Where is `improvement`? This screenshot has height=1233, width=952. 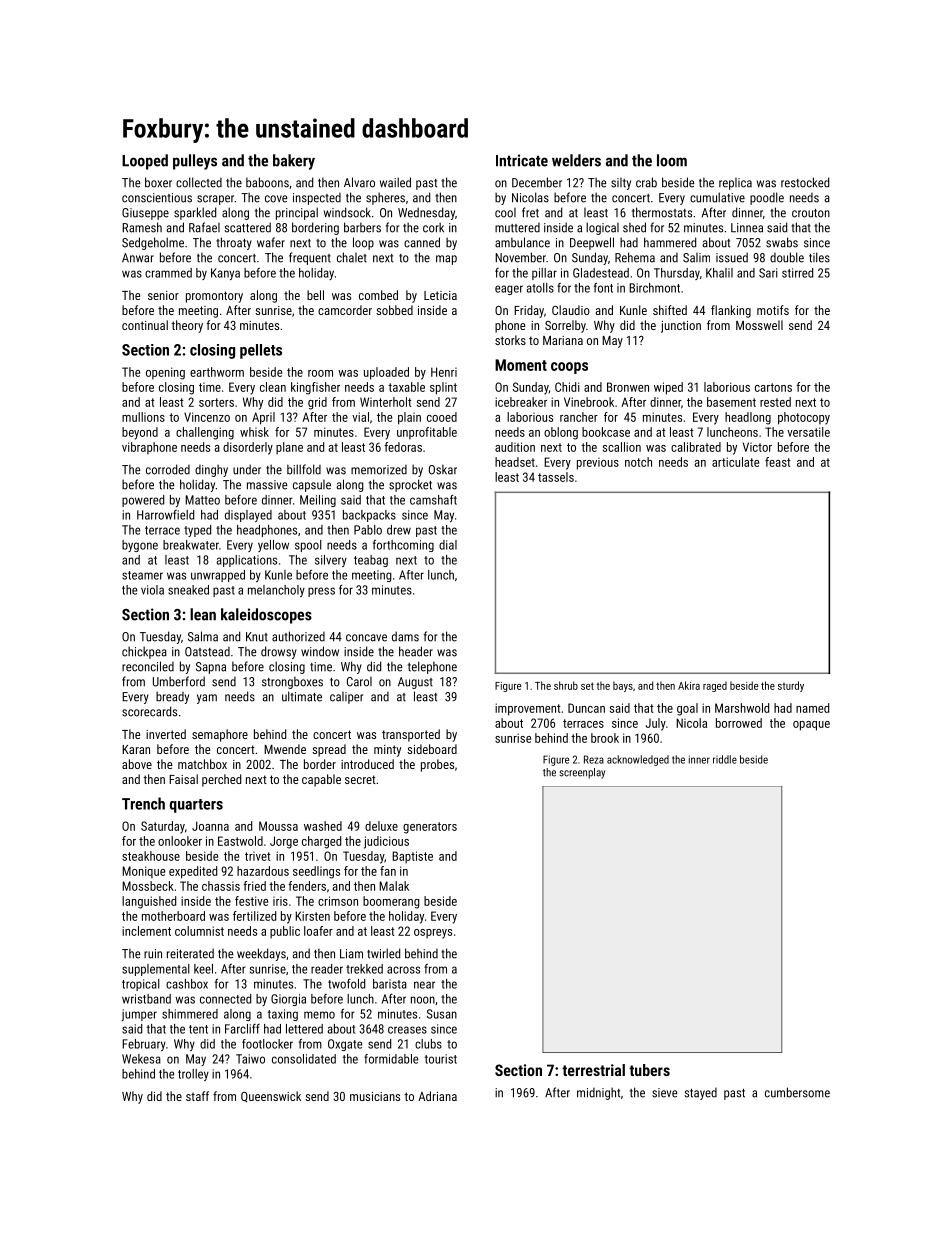
improvement is located at coordinates (528, 709).
